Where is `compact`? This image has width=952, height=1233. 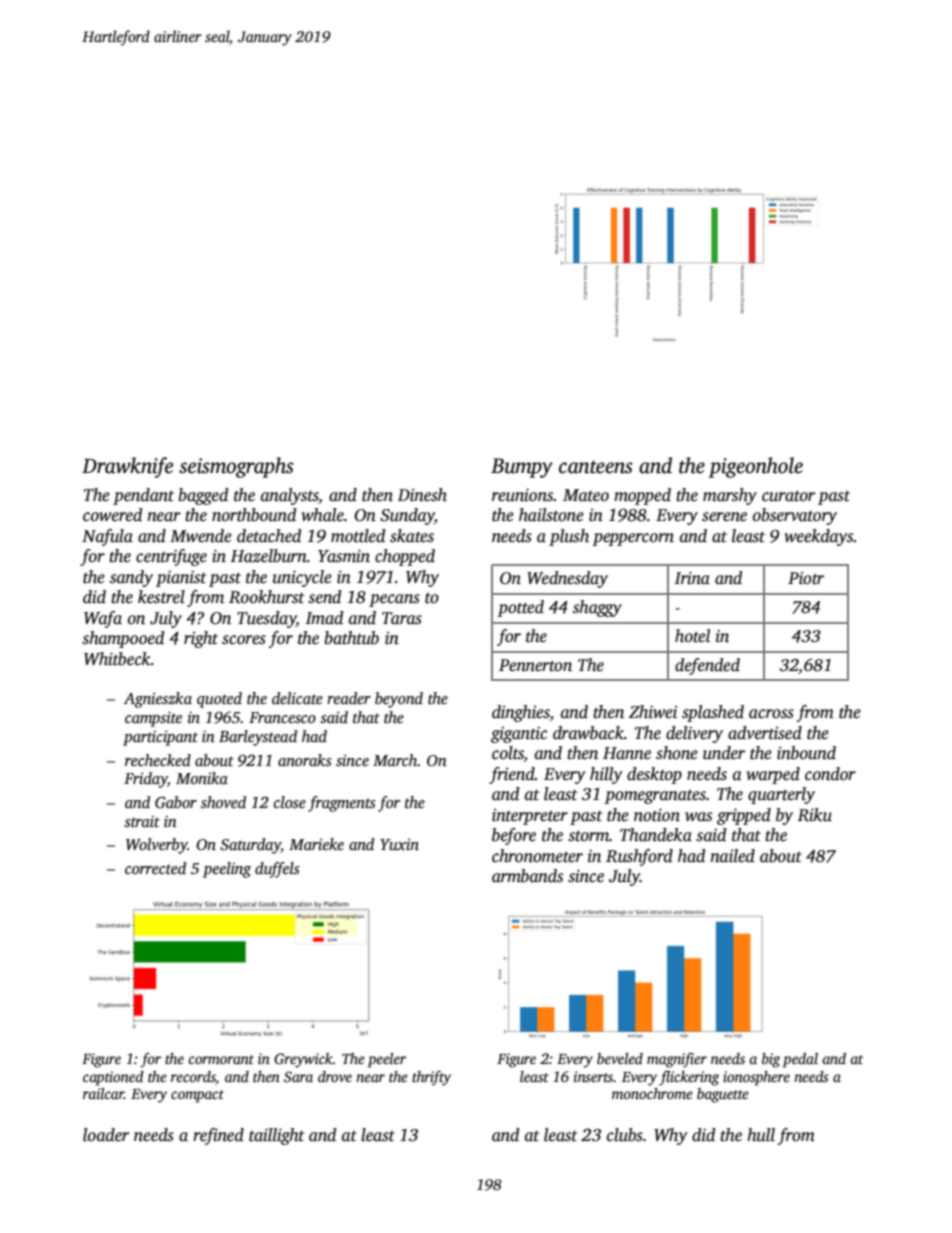 compact is located at coordinates (197, 1096).
